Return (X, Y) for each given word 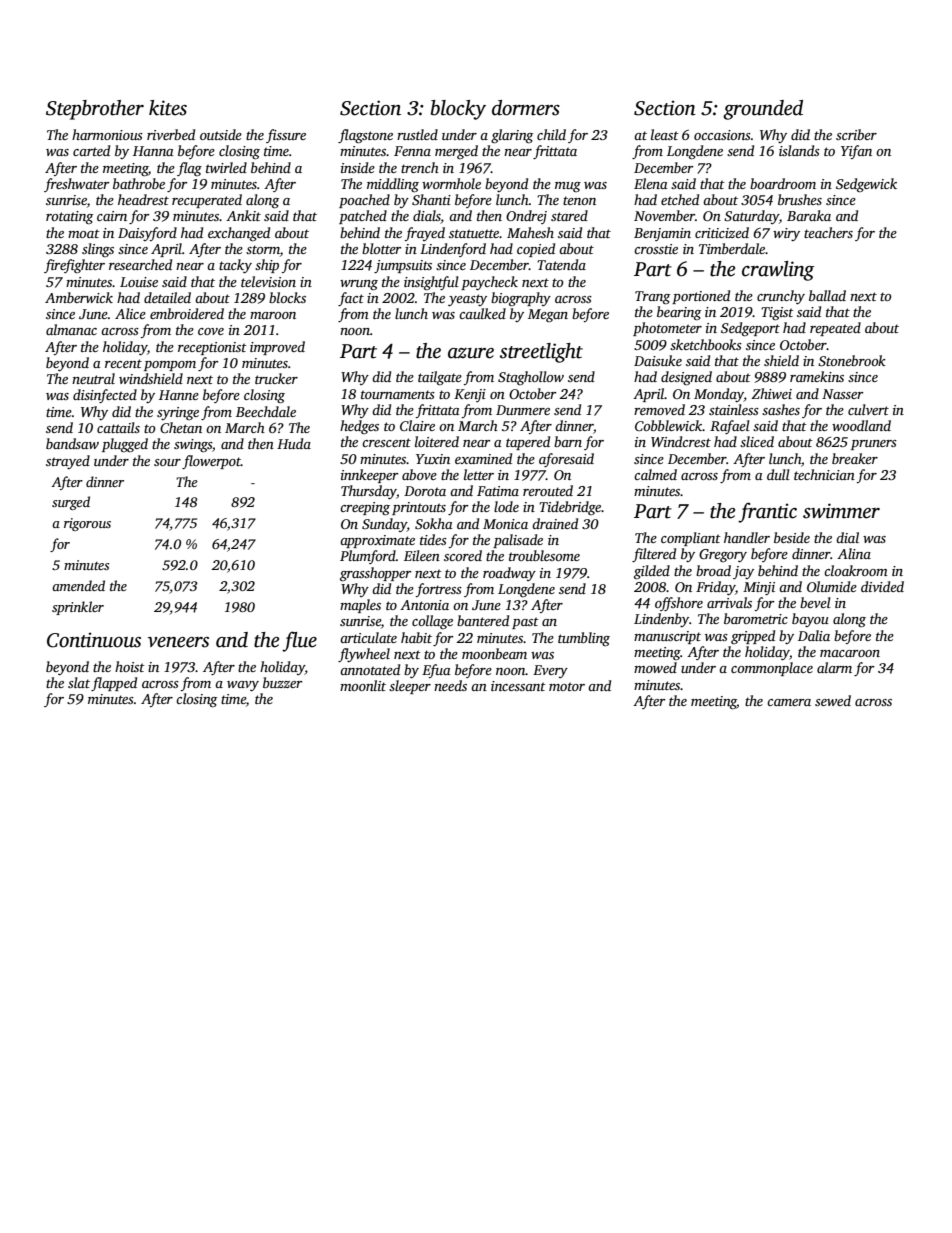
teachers (828, 232)
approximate (377, 541)
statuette (474, 233)
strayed (68, 462)
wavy (243, 686)
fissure (286, 136)
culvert (868, 409)
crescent (386, 442)
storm (263, 249)
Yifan (856, 152)
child (551, 134)
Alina (854, 553)
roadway (509, 574)
